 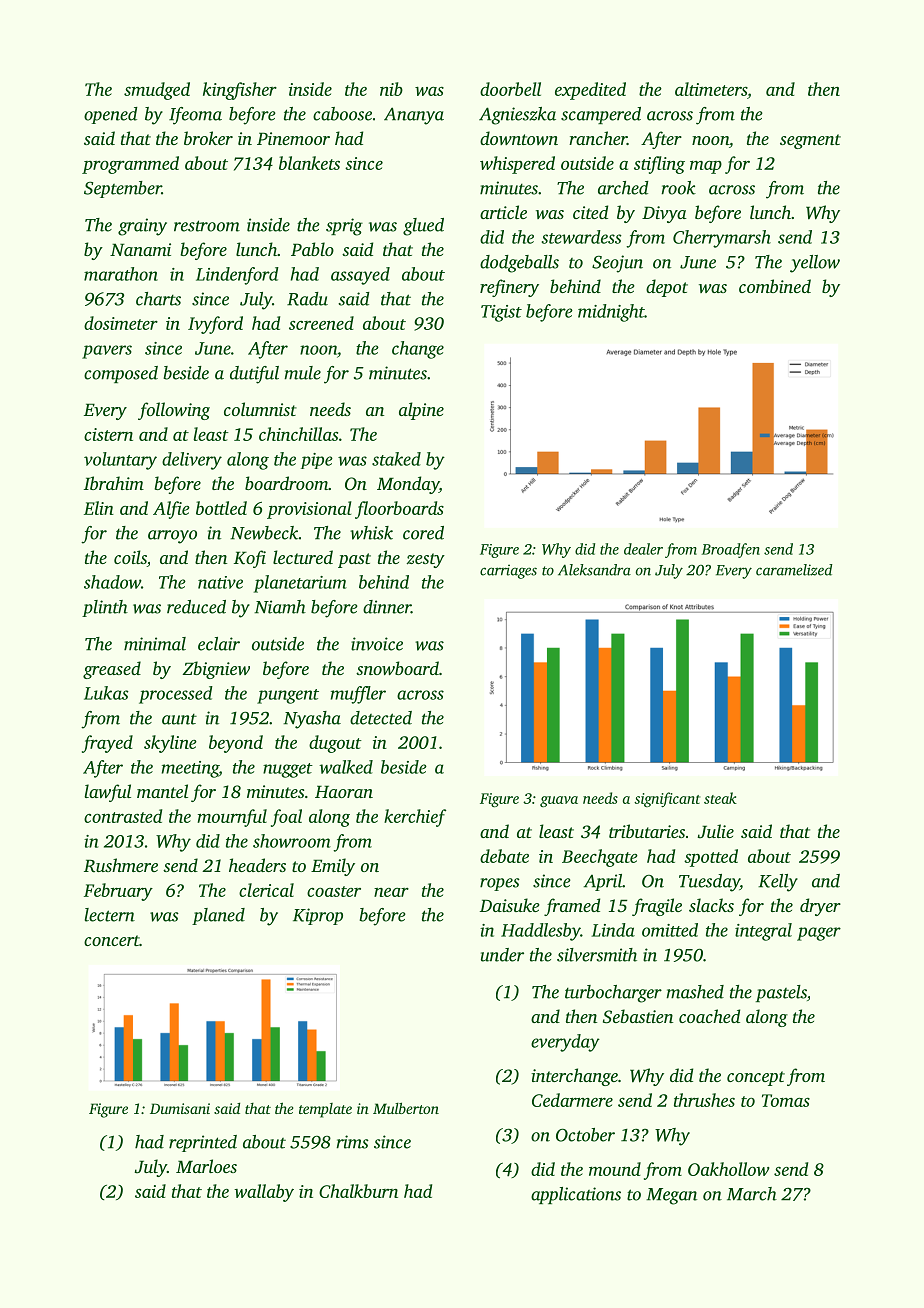 What do you see at coordinates (264, 1193) in the page?
I see `wallaby` at bounding box center [264, 1193].
